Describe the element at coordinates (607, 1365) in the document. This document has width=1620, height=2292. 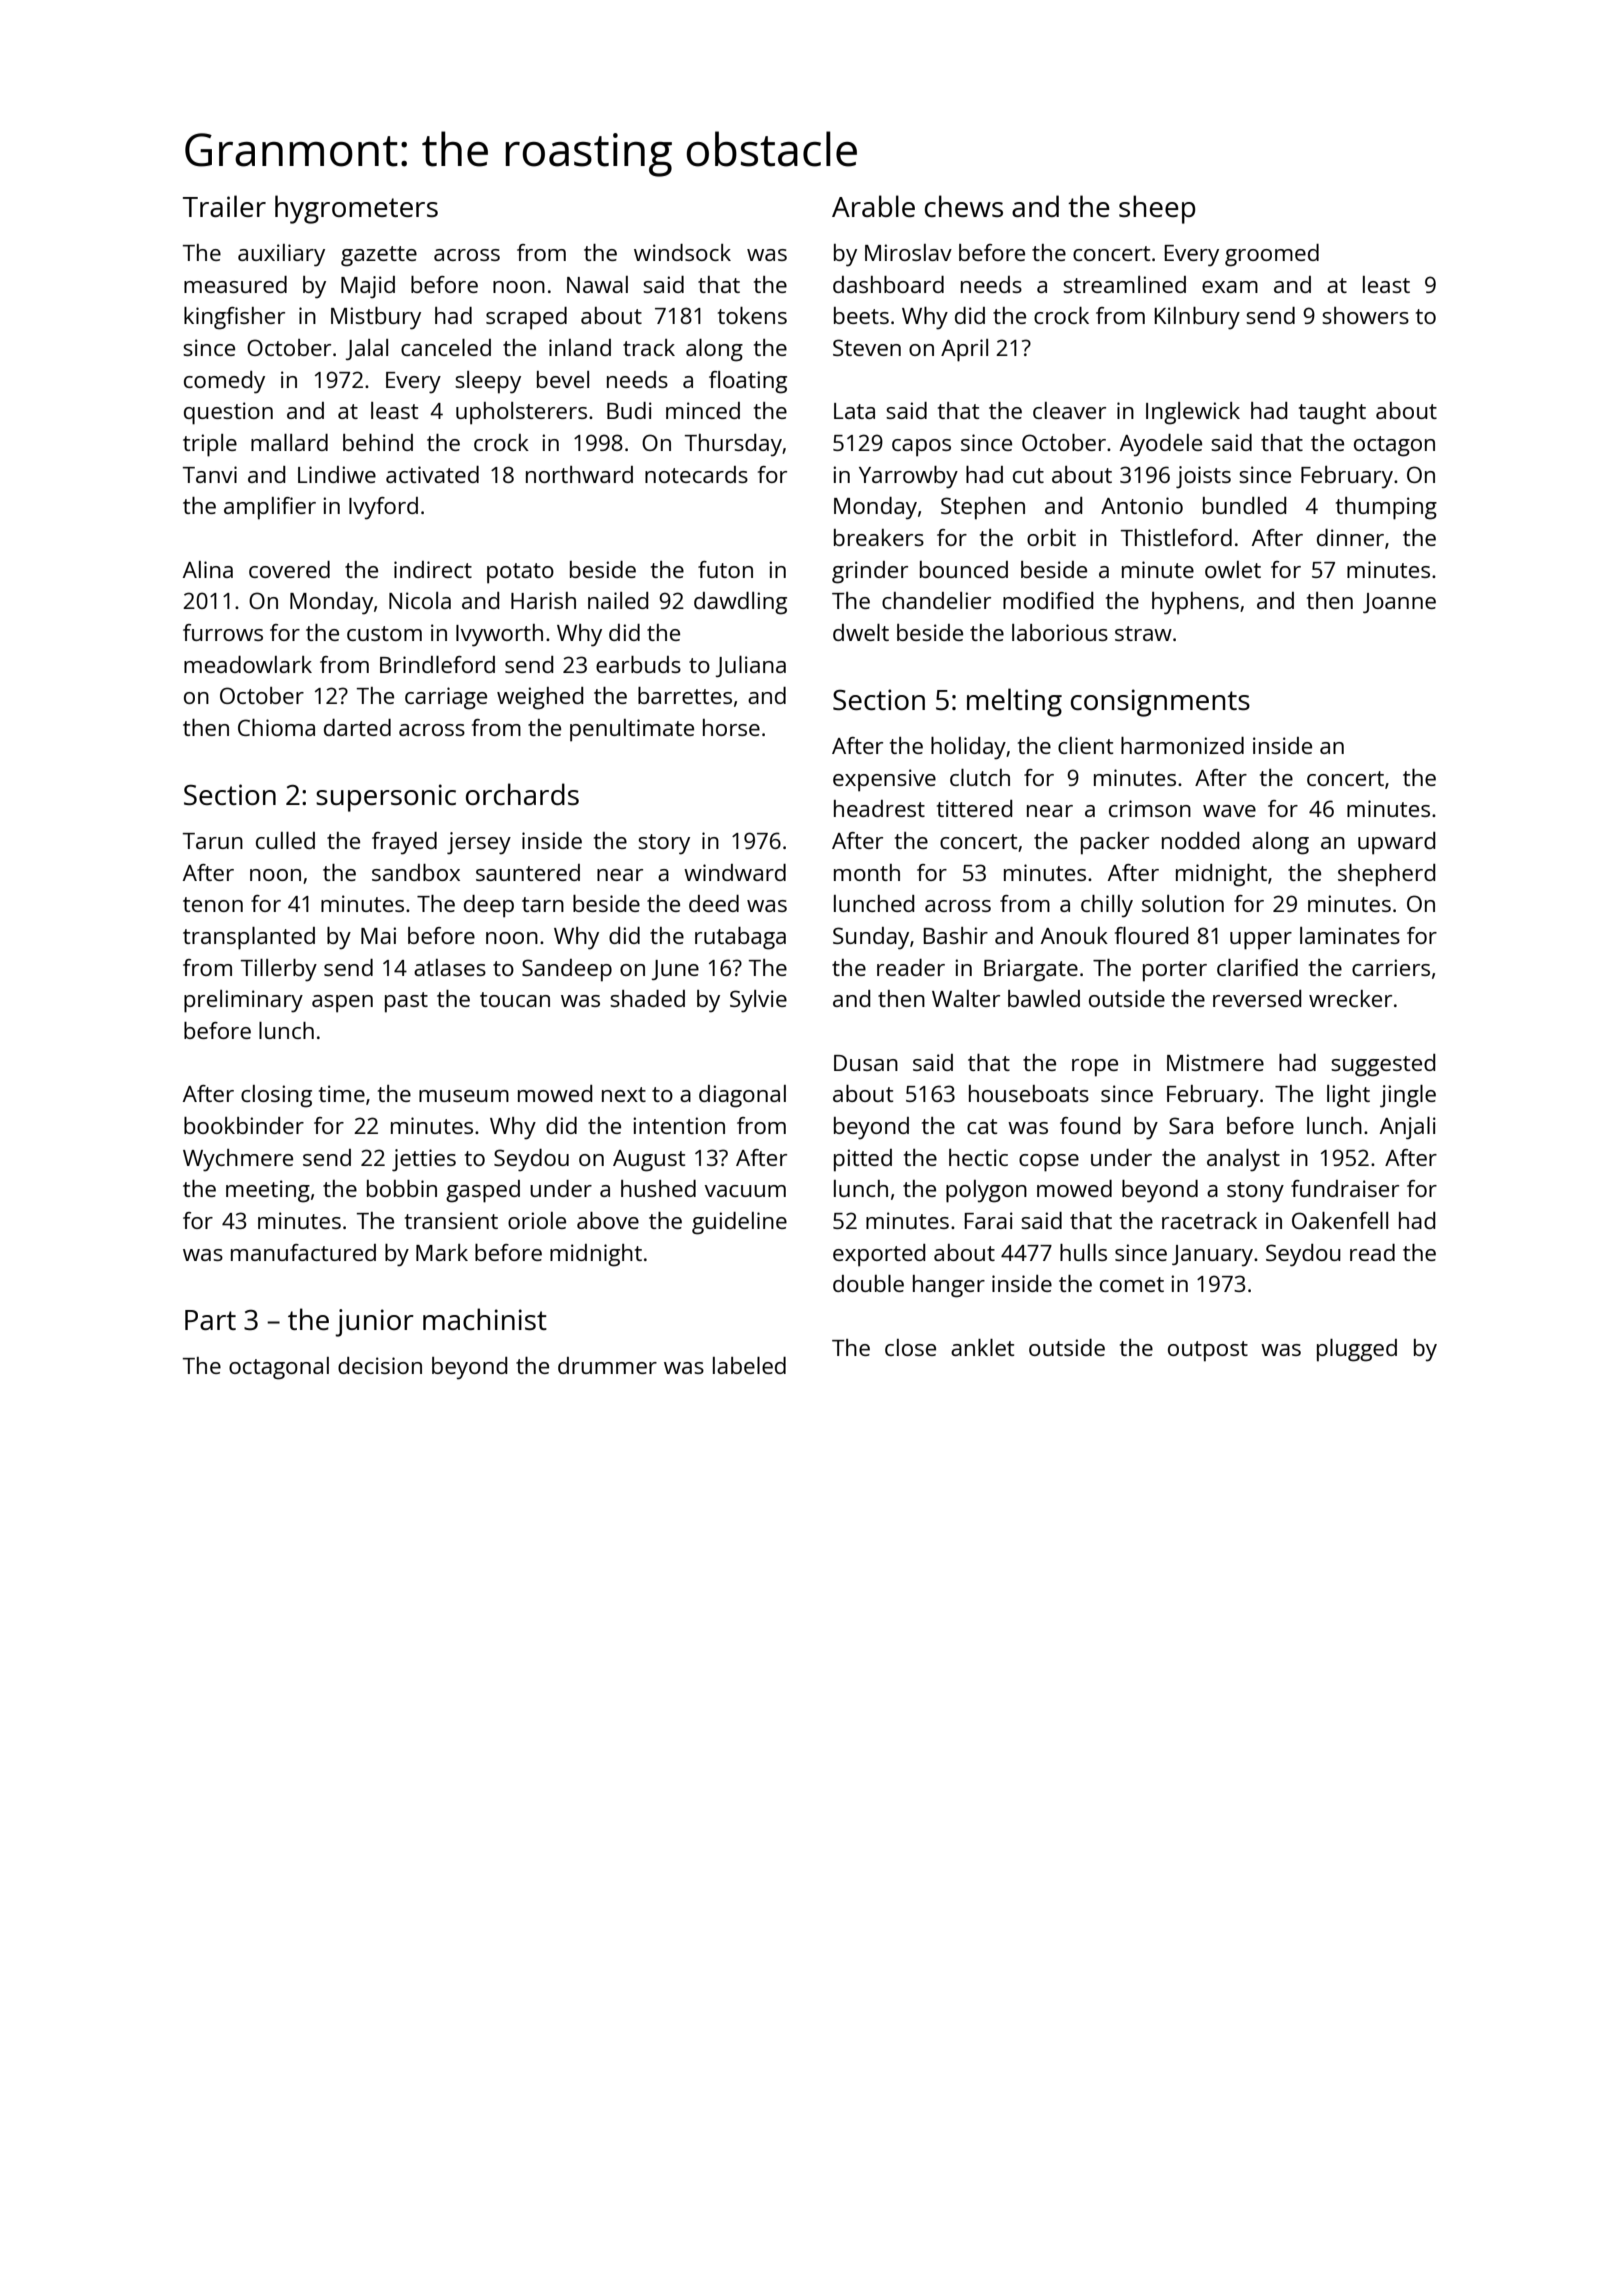
I see `drummer` at that location.
